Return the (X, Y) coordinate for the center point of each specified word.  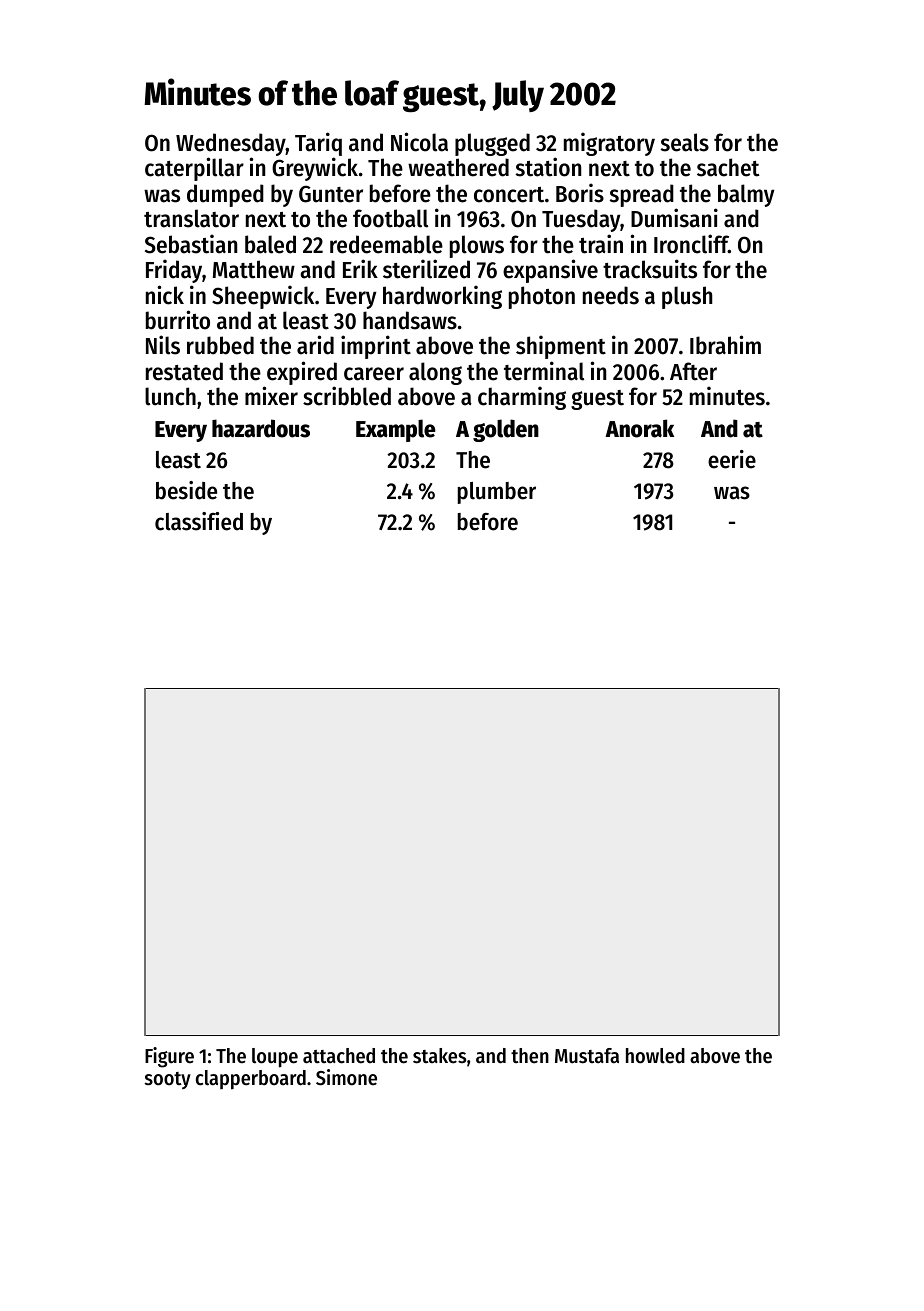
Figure (169, 1057)
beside (186, 490)
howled (655, 1056)
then (530, 1056)
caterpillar (194, 169)
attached (339, 1056)
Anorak (639, 428)
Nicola (419, 142)
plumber (497, 493)
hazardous (261, 428)
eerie (732, 459)
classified (199, 521)
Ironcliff (691, 244)
